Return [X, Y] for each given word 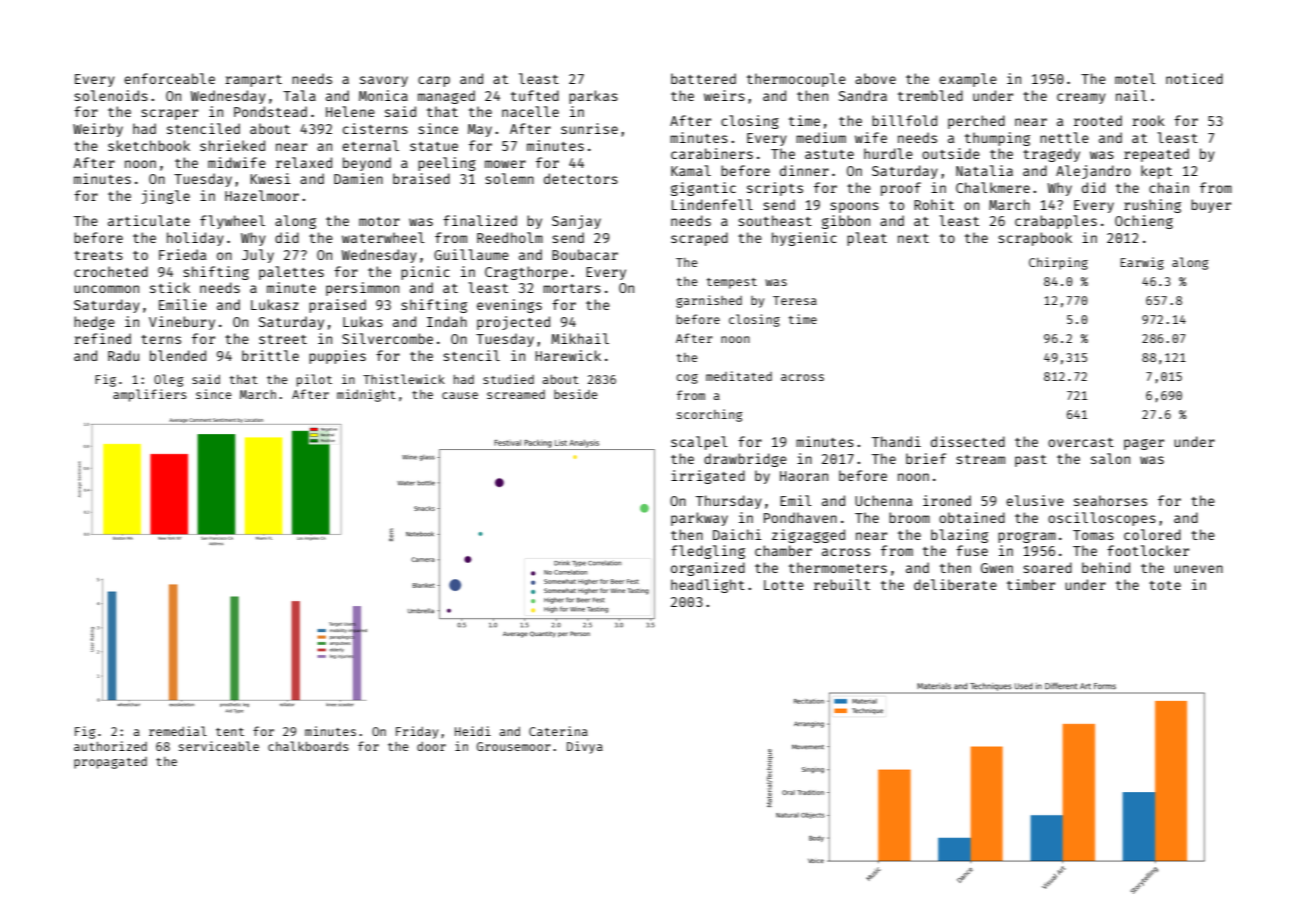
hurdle [888, 153]
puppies [337, 357]
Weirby [98, 130]
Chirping [1058, 263]
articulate [149, 220]
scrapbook [1035, 239]
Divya [585, 747]
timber [1031, 584]
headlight [708, 586]
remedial [178, 731]
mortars [572, 288]
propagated [110, 763]
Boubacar [585, 254]
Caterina [558, 731]
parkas [593, 97]
